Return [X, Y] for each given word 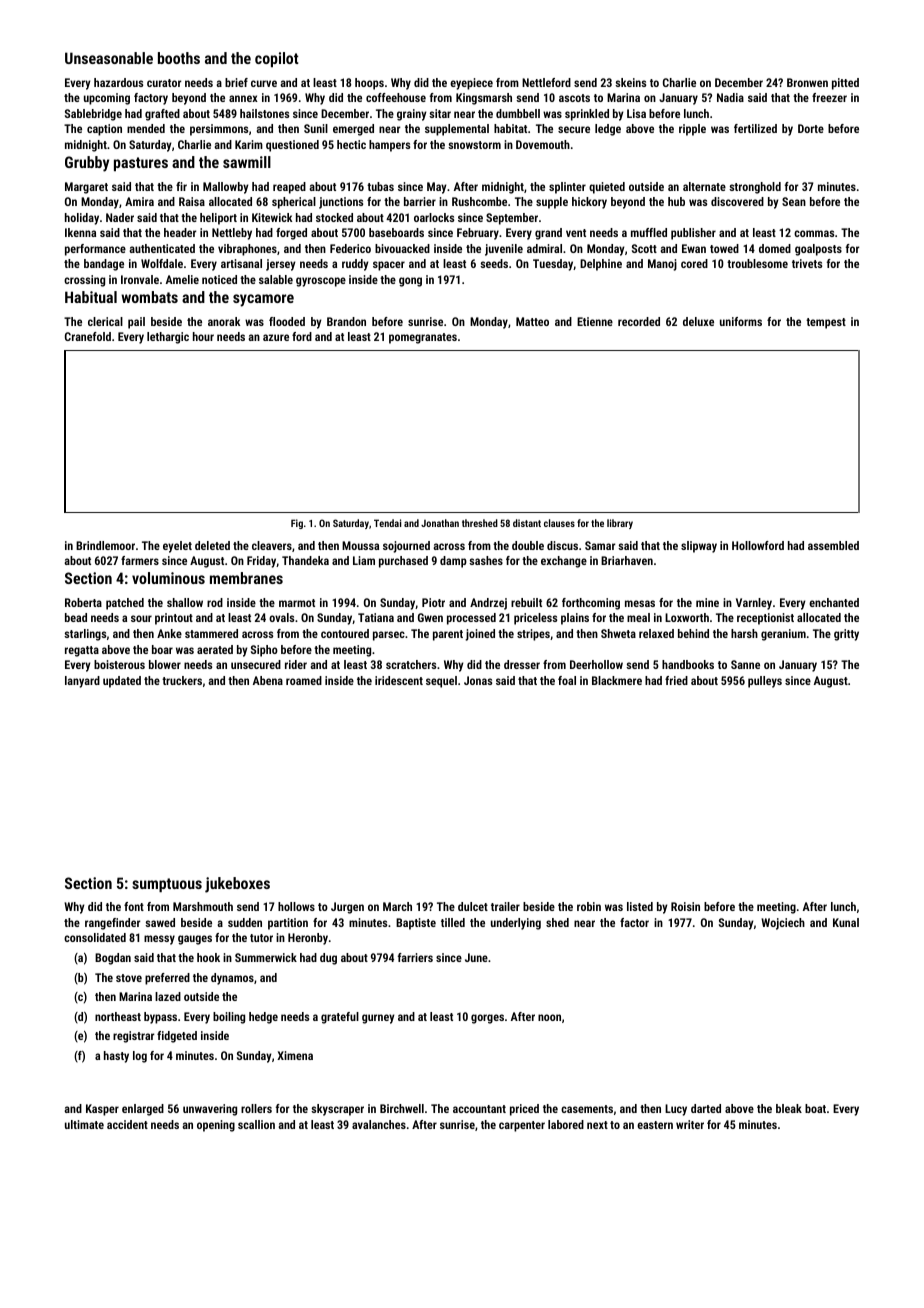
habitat [510, 128]
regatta [82, 651]
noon [549, 1017]
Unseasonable [109, 58]
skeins [630, 82]
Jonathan [440, 523]
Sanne [745, 664]
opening [216, 1126]
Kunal [846, 922]
